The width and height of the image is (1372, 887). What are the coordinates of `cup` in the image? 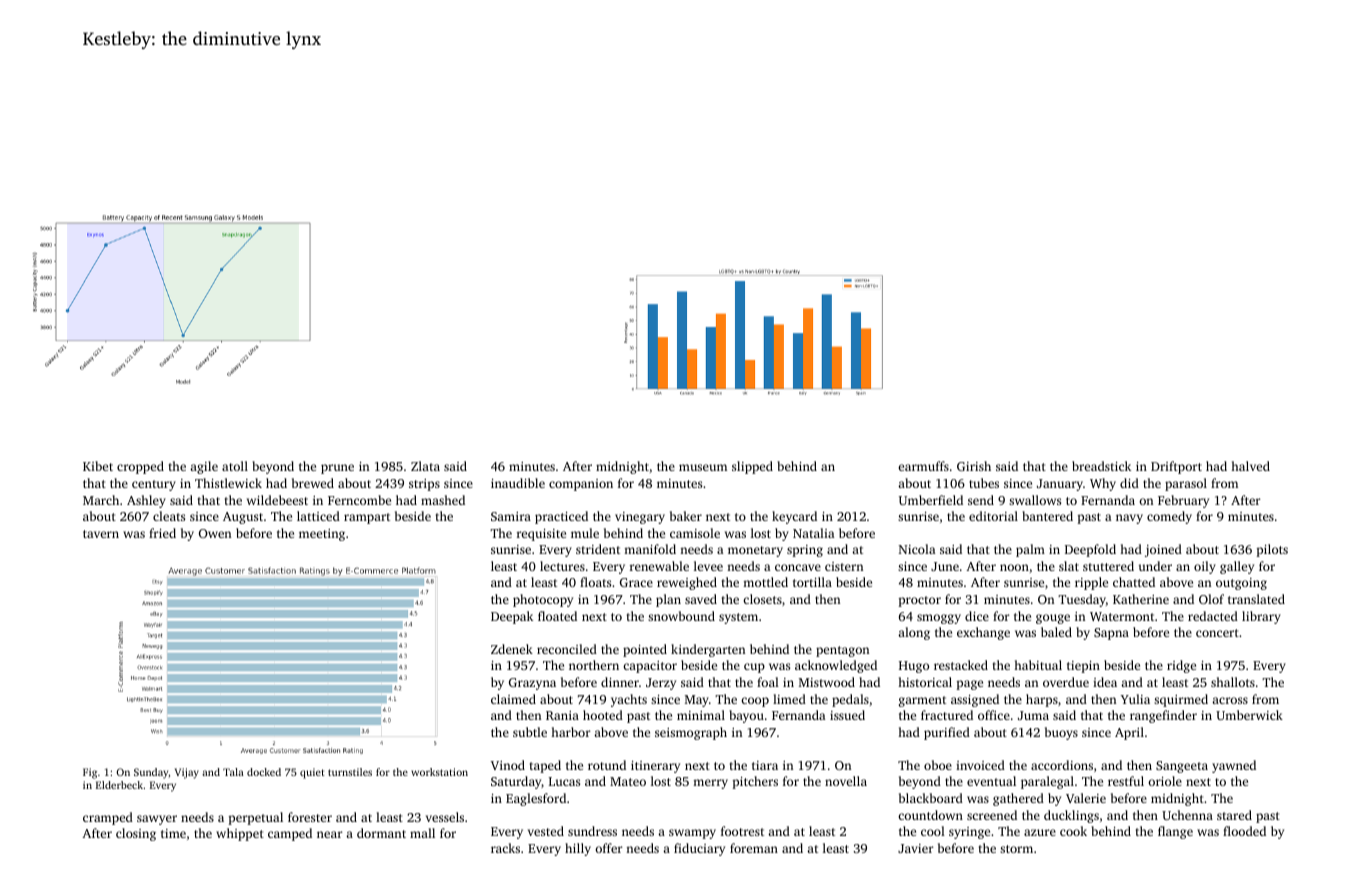 It's located at (754, 668).
